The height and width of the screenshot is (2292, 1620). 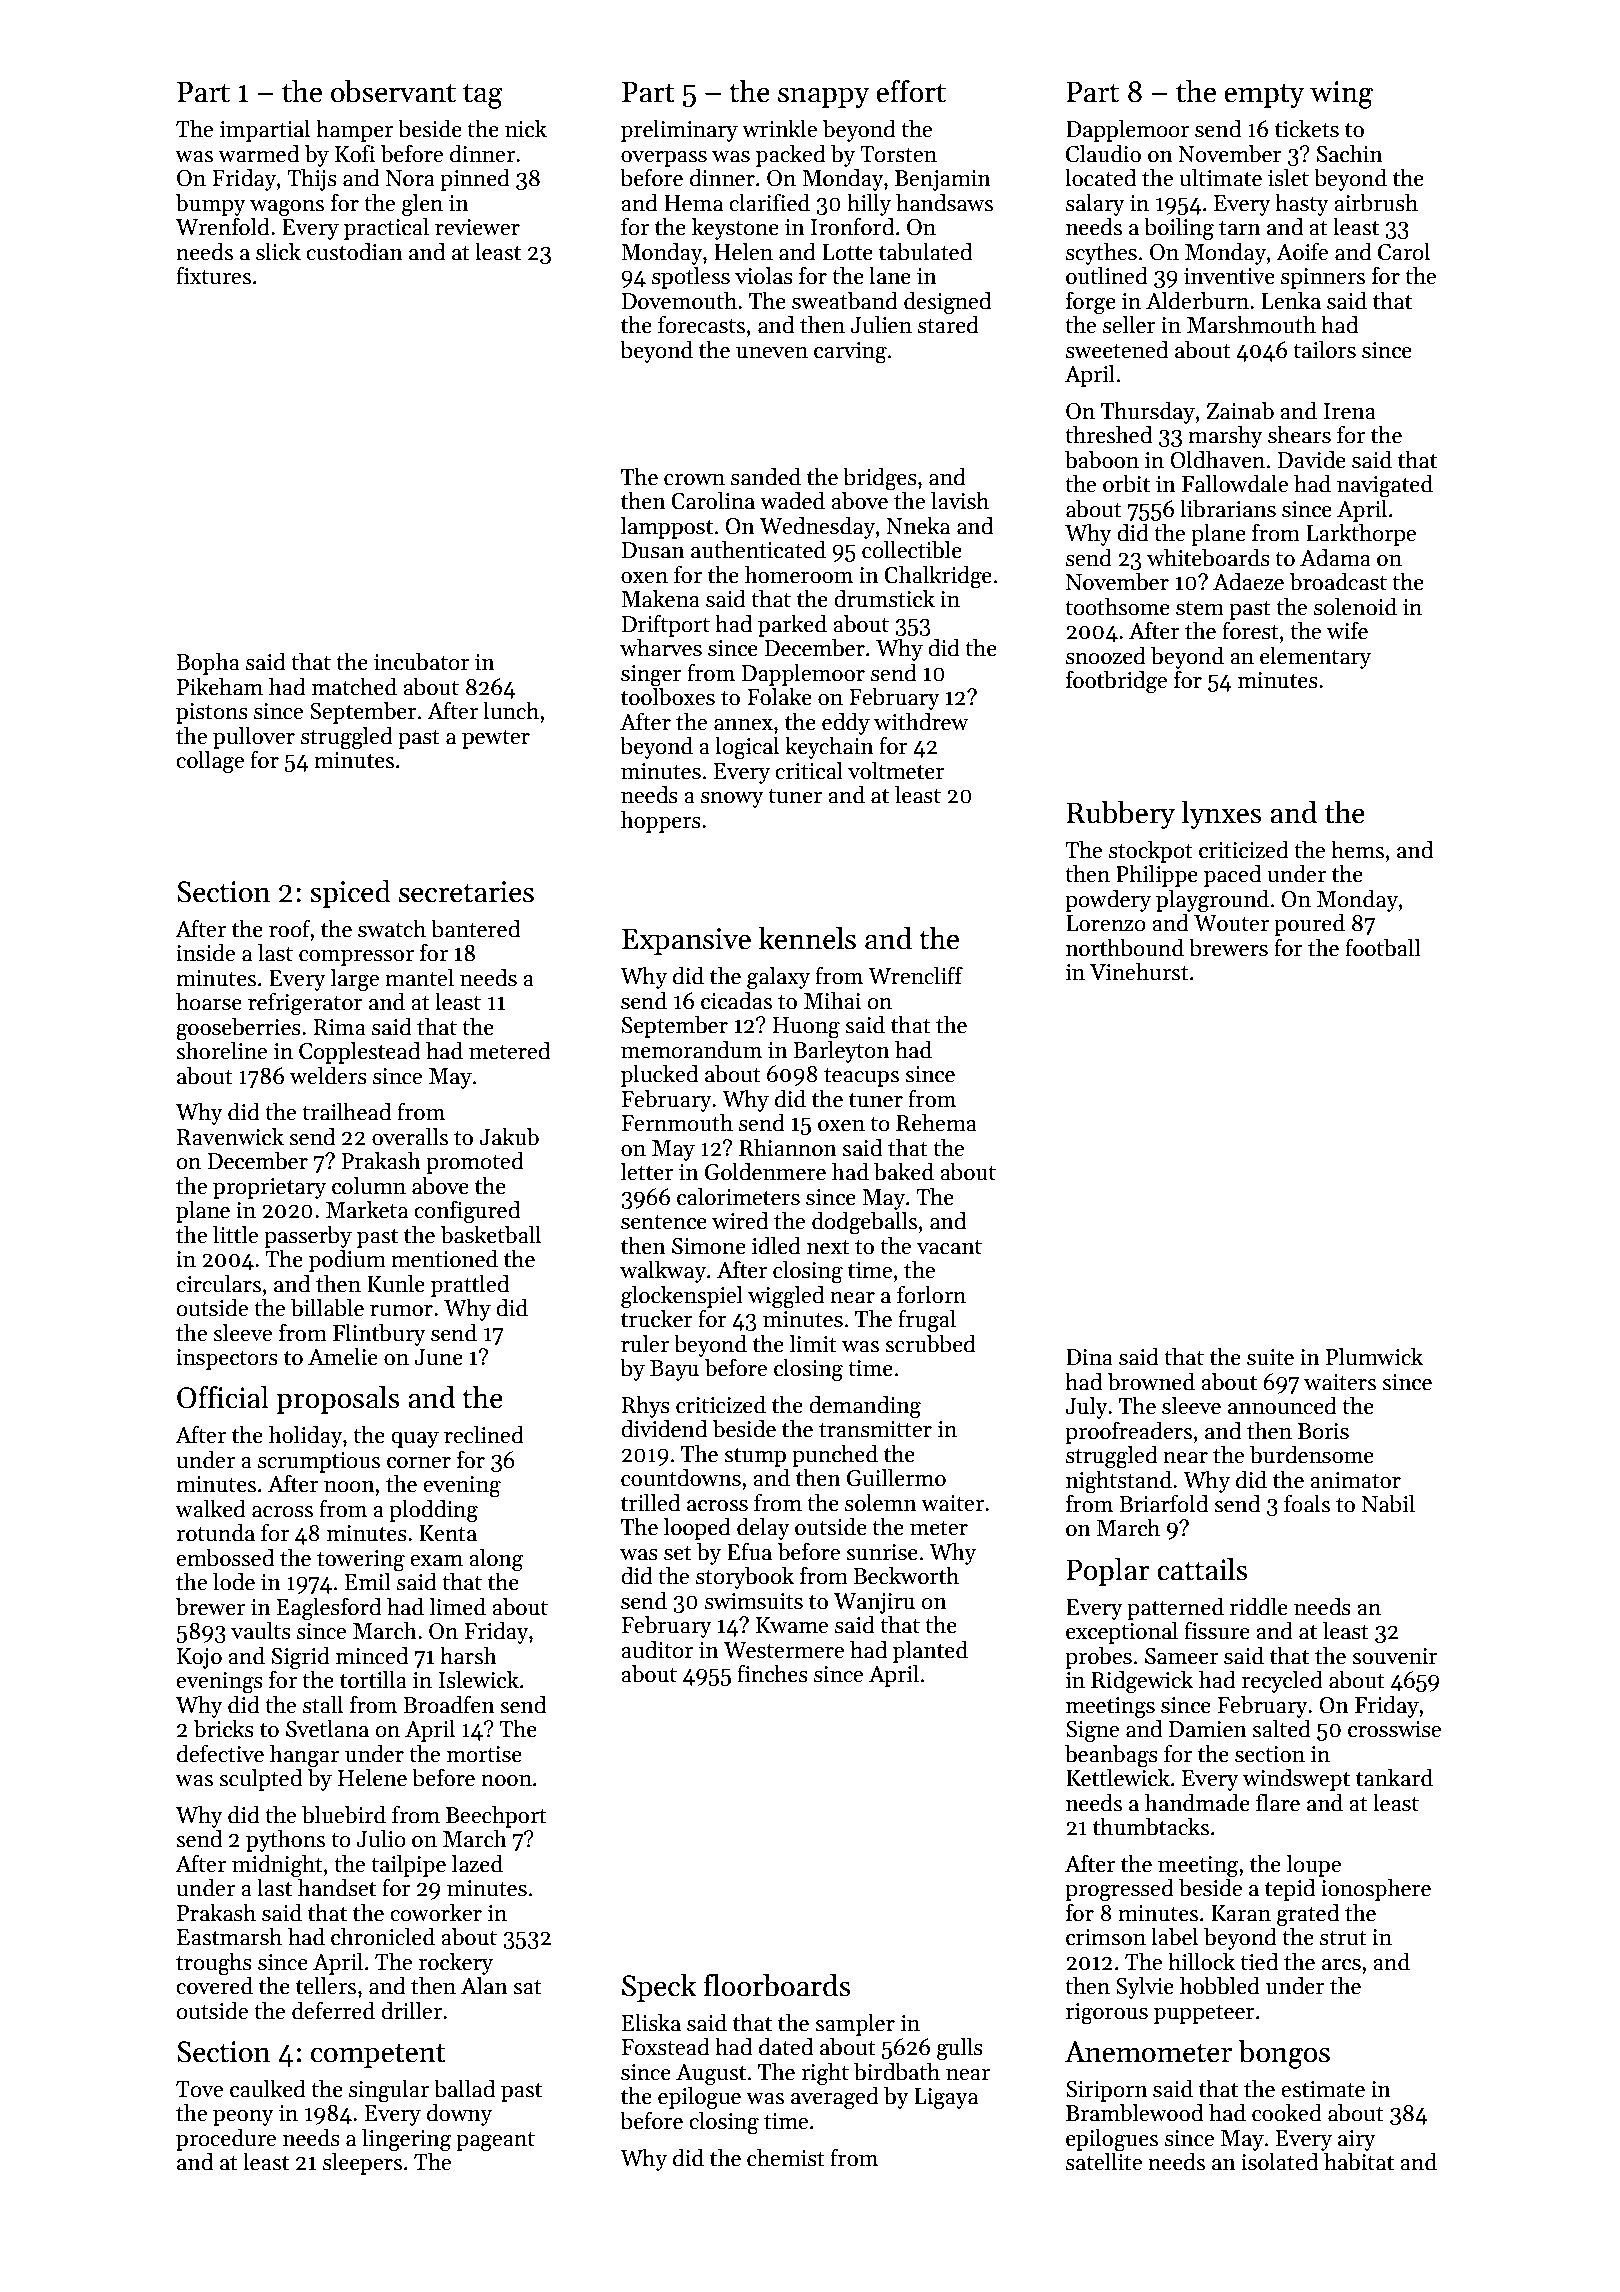 What do you see at coordinates (930, 1344) in the screenshot?
I see `scrubbed` at bounding box center [930, 1344].
